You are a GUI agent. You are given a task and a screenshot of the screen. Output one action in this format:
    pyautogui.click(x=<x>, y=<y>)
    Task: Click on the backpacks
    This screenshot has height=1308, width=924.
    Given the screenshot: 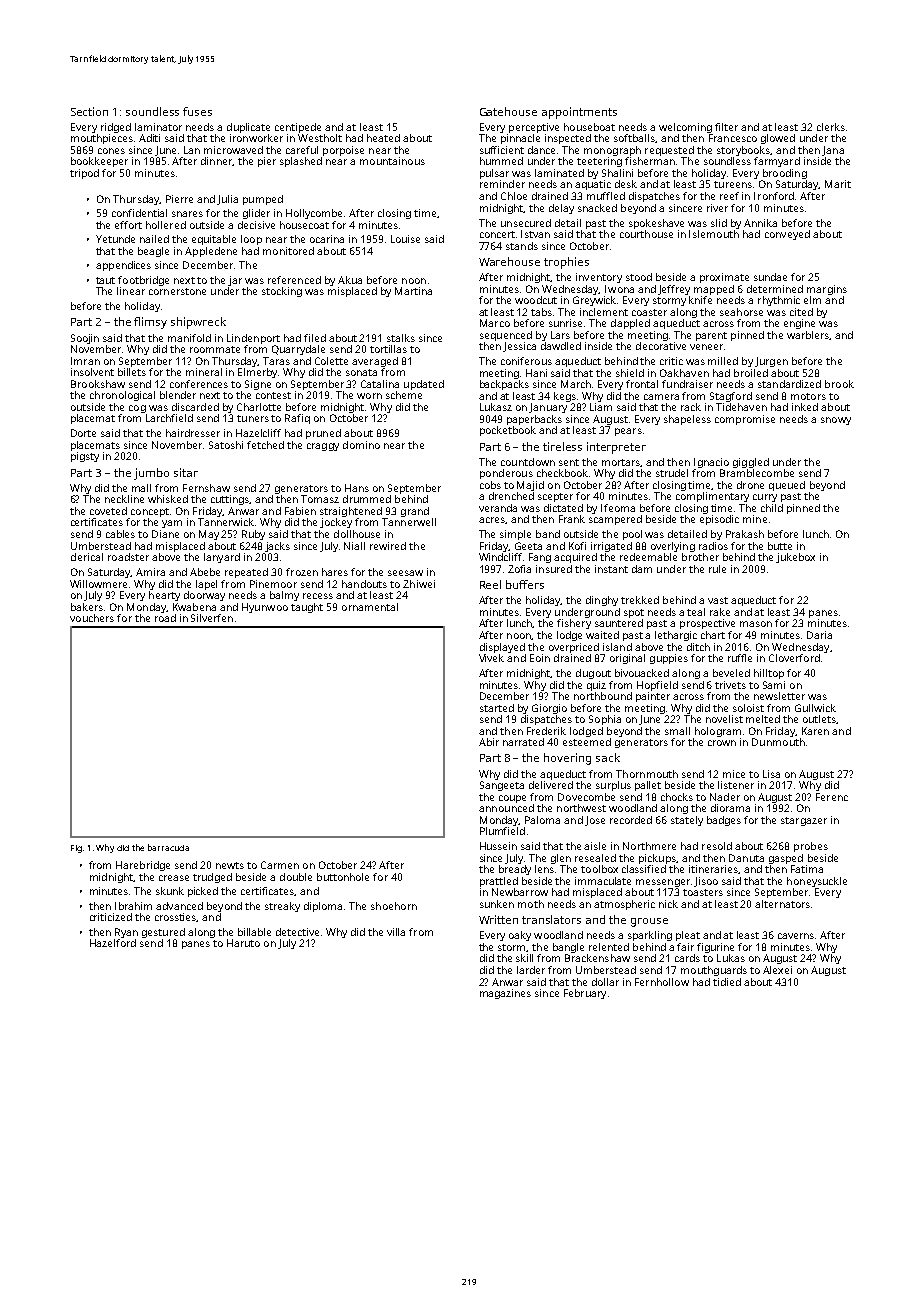 What is the action you would take?
    pyautogui.click(x=504, y=385)
